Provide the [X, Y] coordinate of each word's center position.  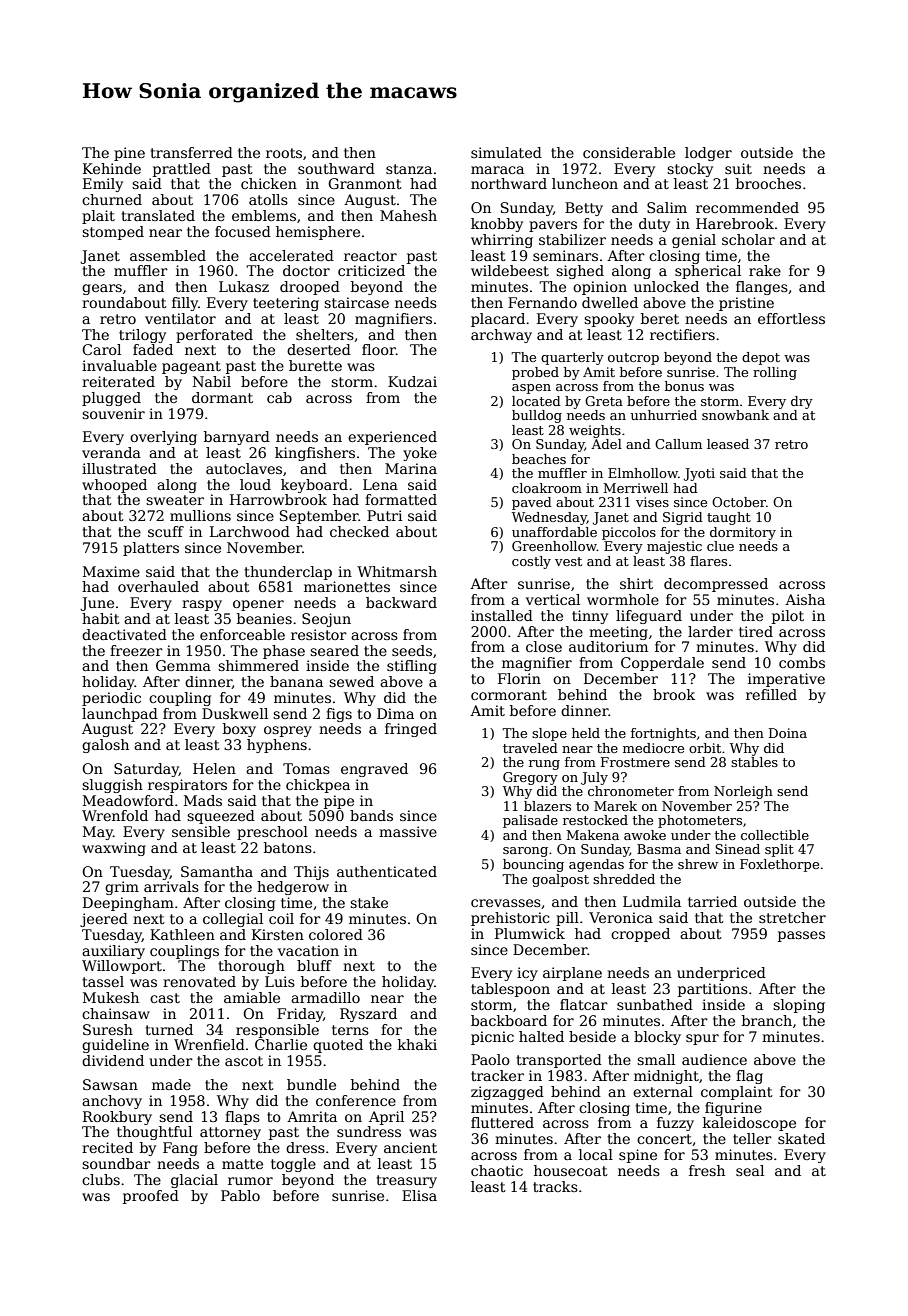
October [739, 502]
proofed [151, 1197]
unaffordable [554, 532]
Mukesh [111, 997]
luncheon [585, 183]
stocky [690, 170]
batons [288, 847]
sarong [525, 852]
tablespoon [510, 990]
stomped [113, 233]
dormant [222, 397]
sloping [799, 1006]
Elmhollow [643, 473]
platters [151, 549]
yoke [420, 454]
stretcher [792, 917]
